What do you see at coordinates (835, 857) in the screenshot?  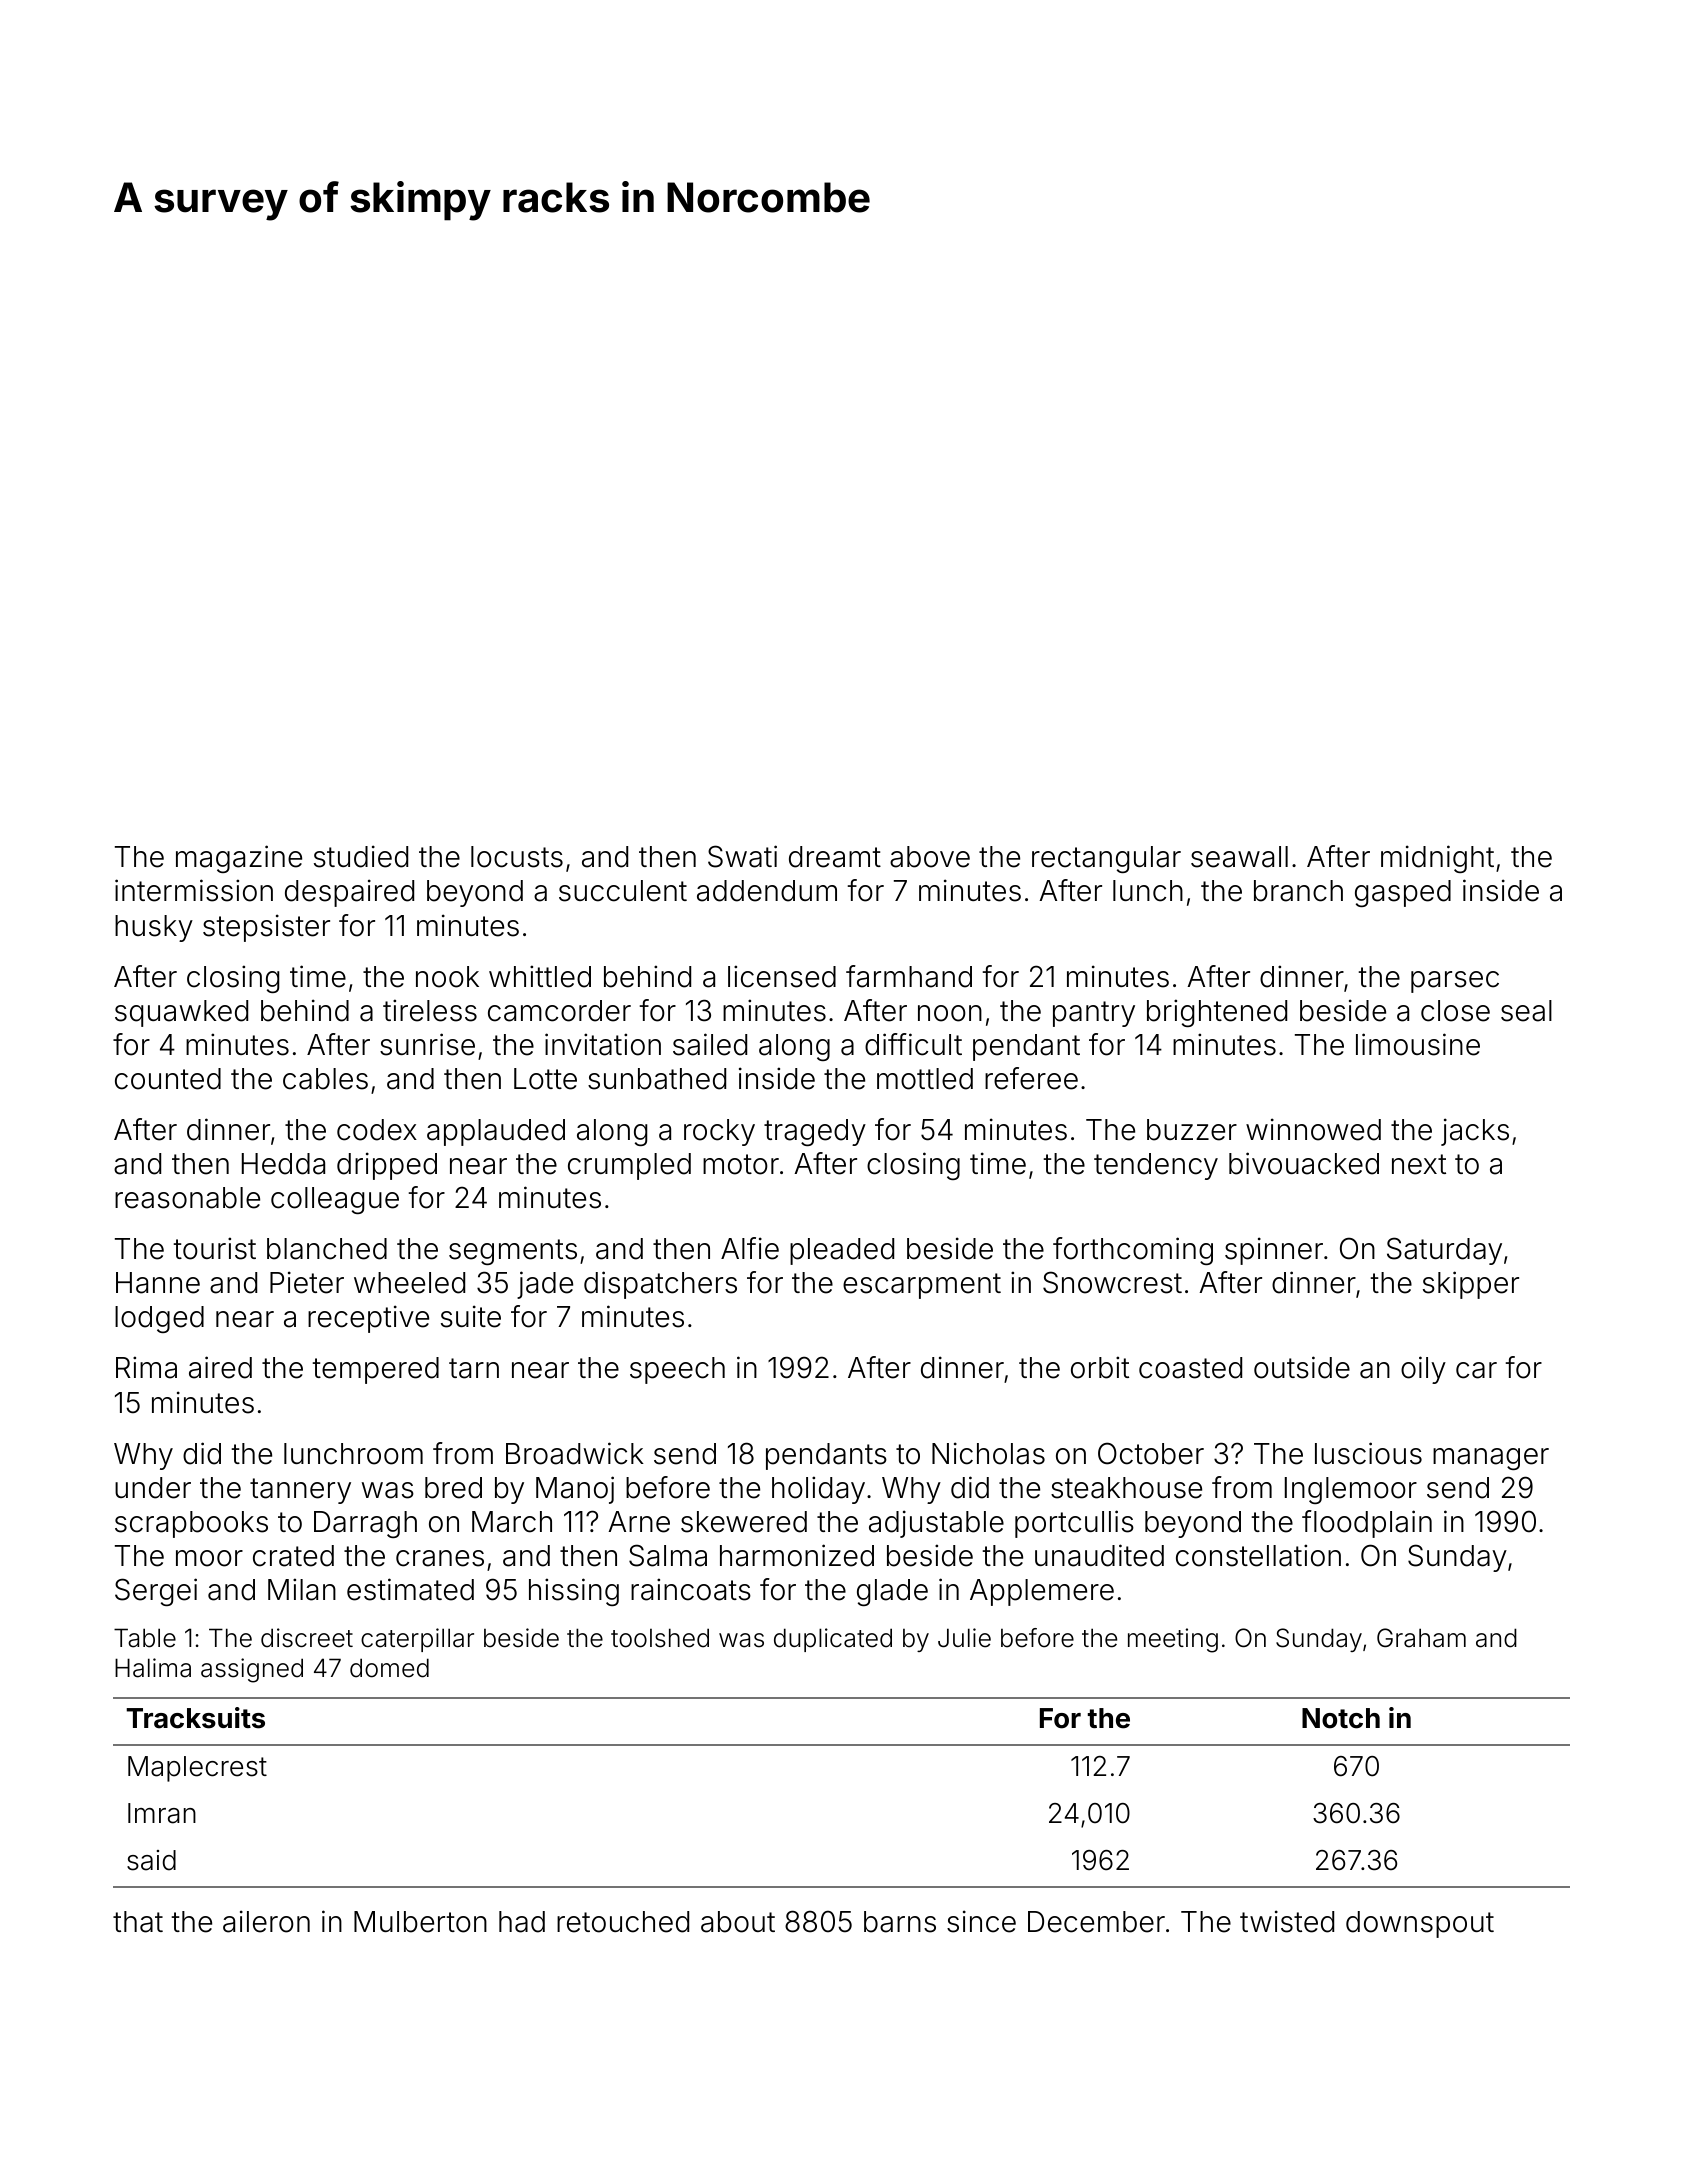 I see `dreamt` at bounding box center [835, 857].
